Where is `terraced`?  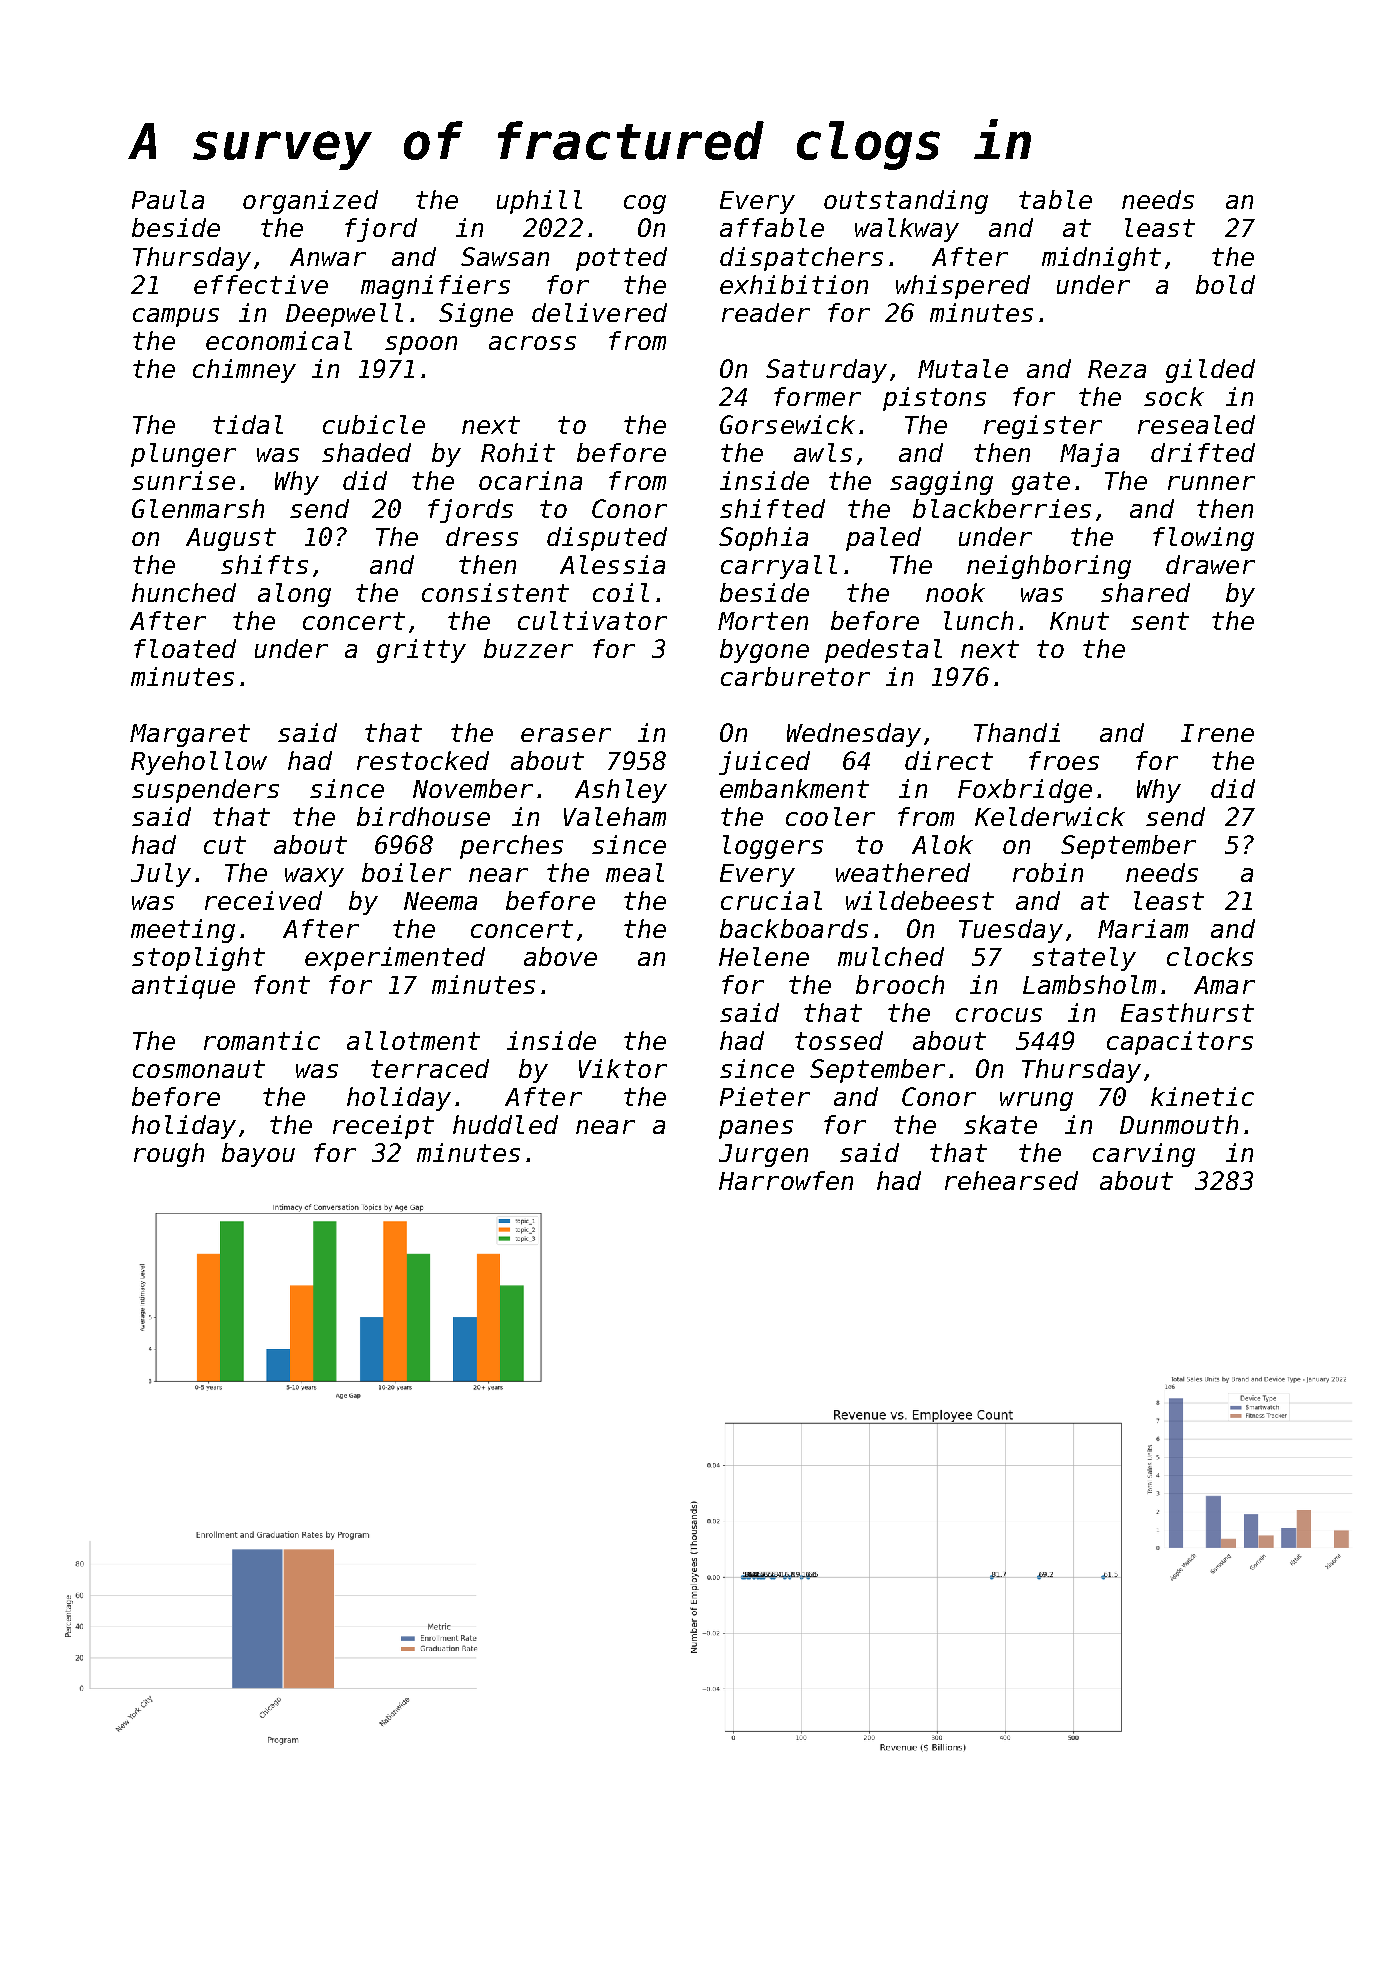
terraced is located at coordinates (430, 1068).
